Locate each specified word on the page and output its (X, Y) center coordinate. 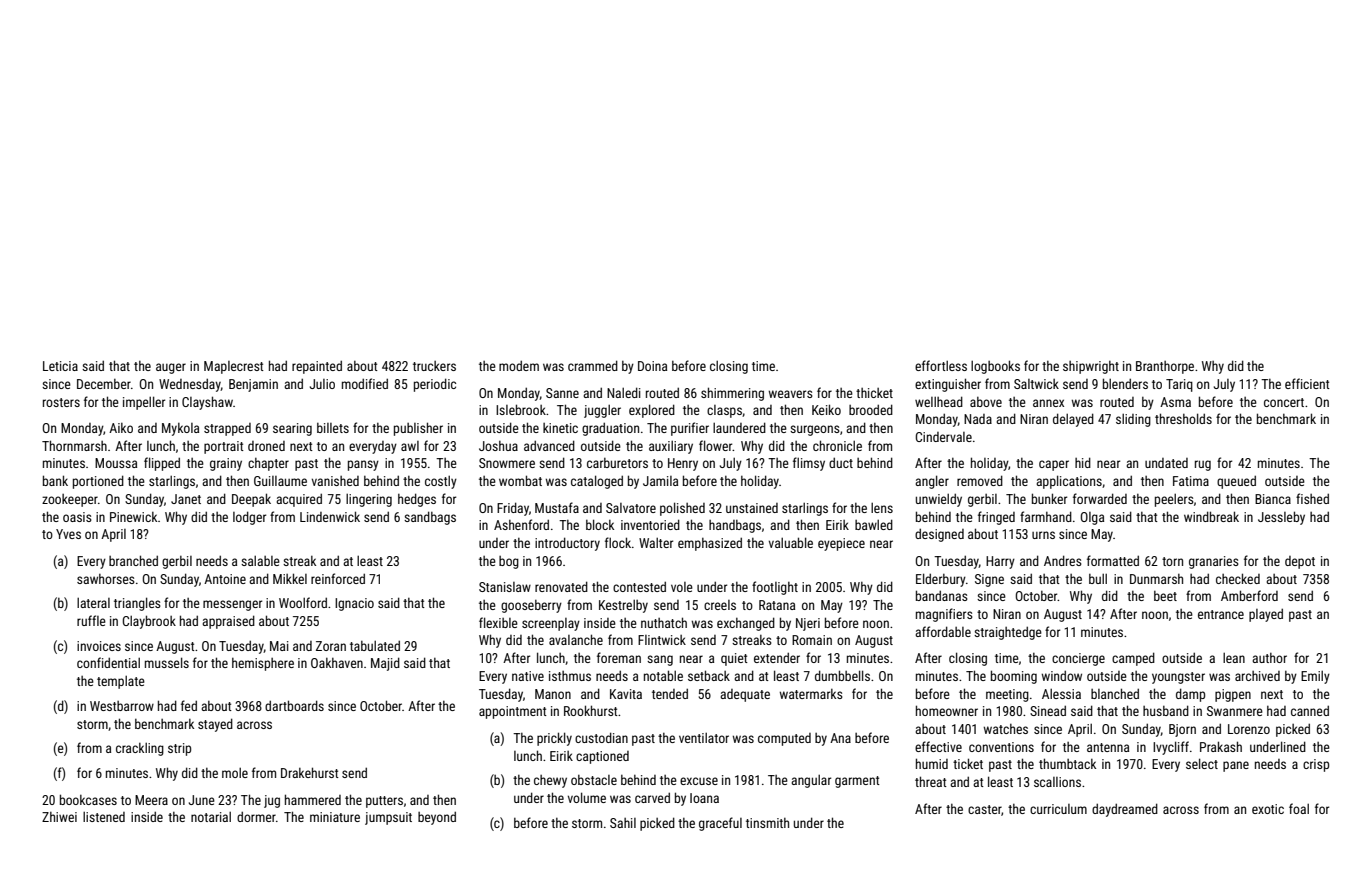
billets (333, 428)
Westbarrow (122, 706)
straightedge (1008, 633)
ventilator (704, 737)
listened (104, 816)
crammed (593, 365)
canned (1310, 710)
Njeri (808, 624)
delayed (1073, 420)
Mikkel (290, 578)
